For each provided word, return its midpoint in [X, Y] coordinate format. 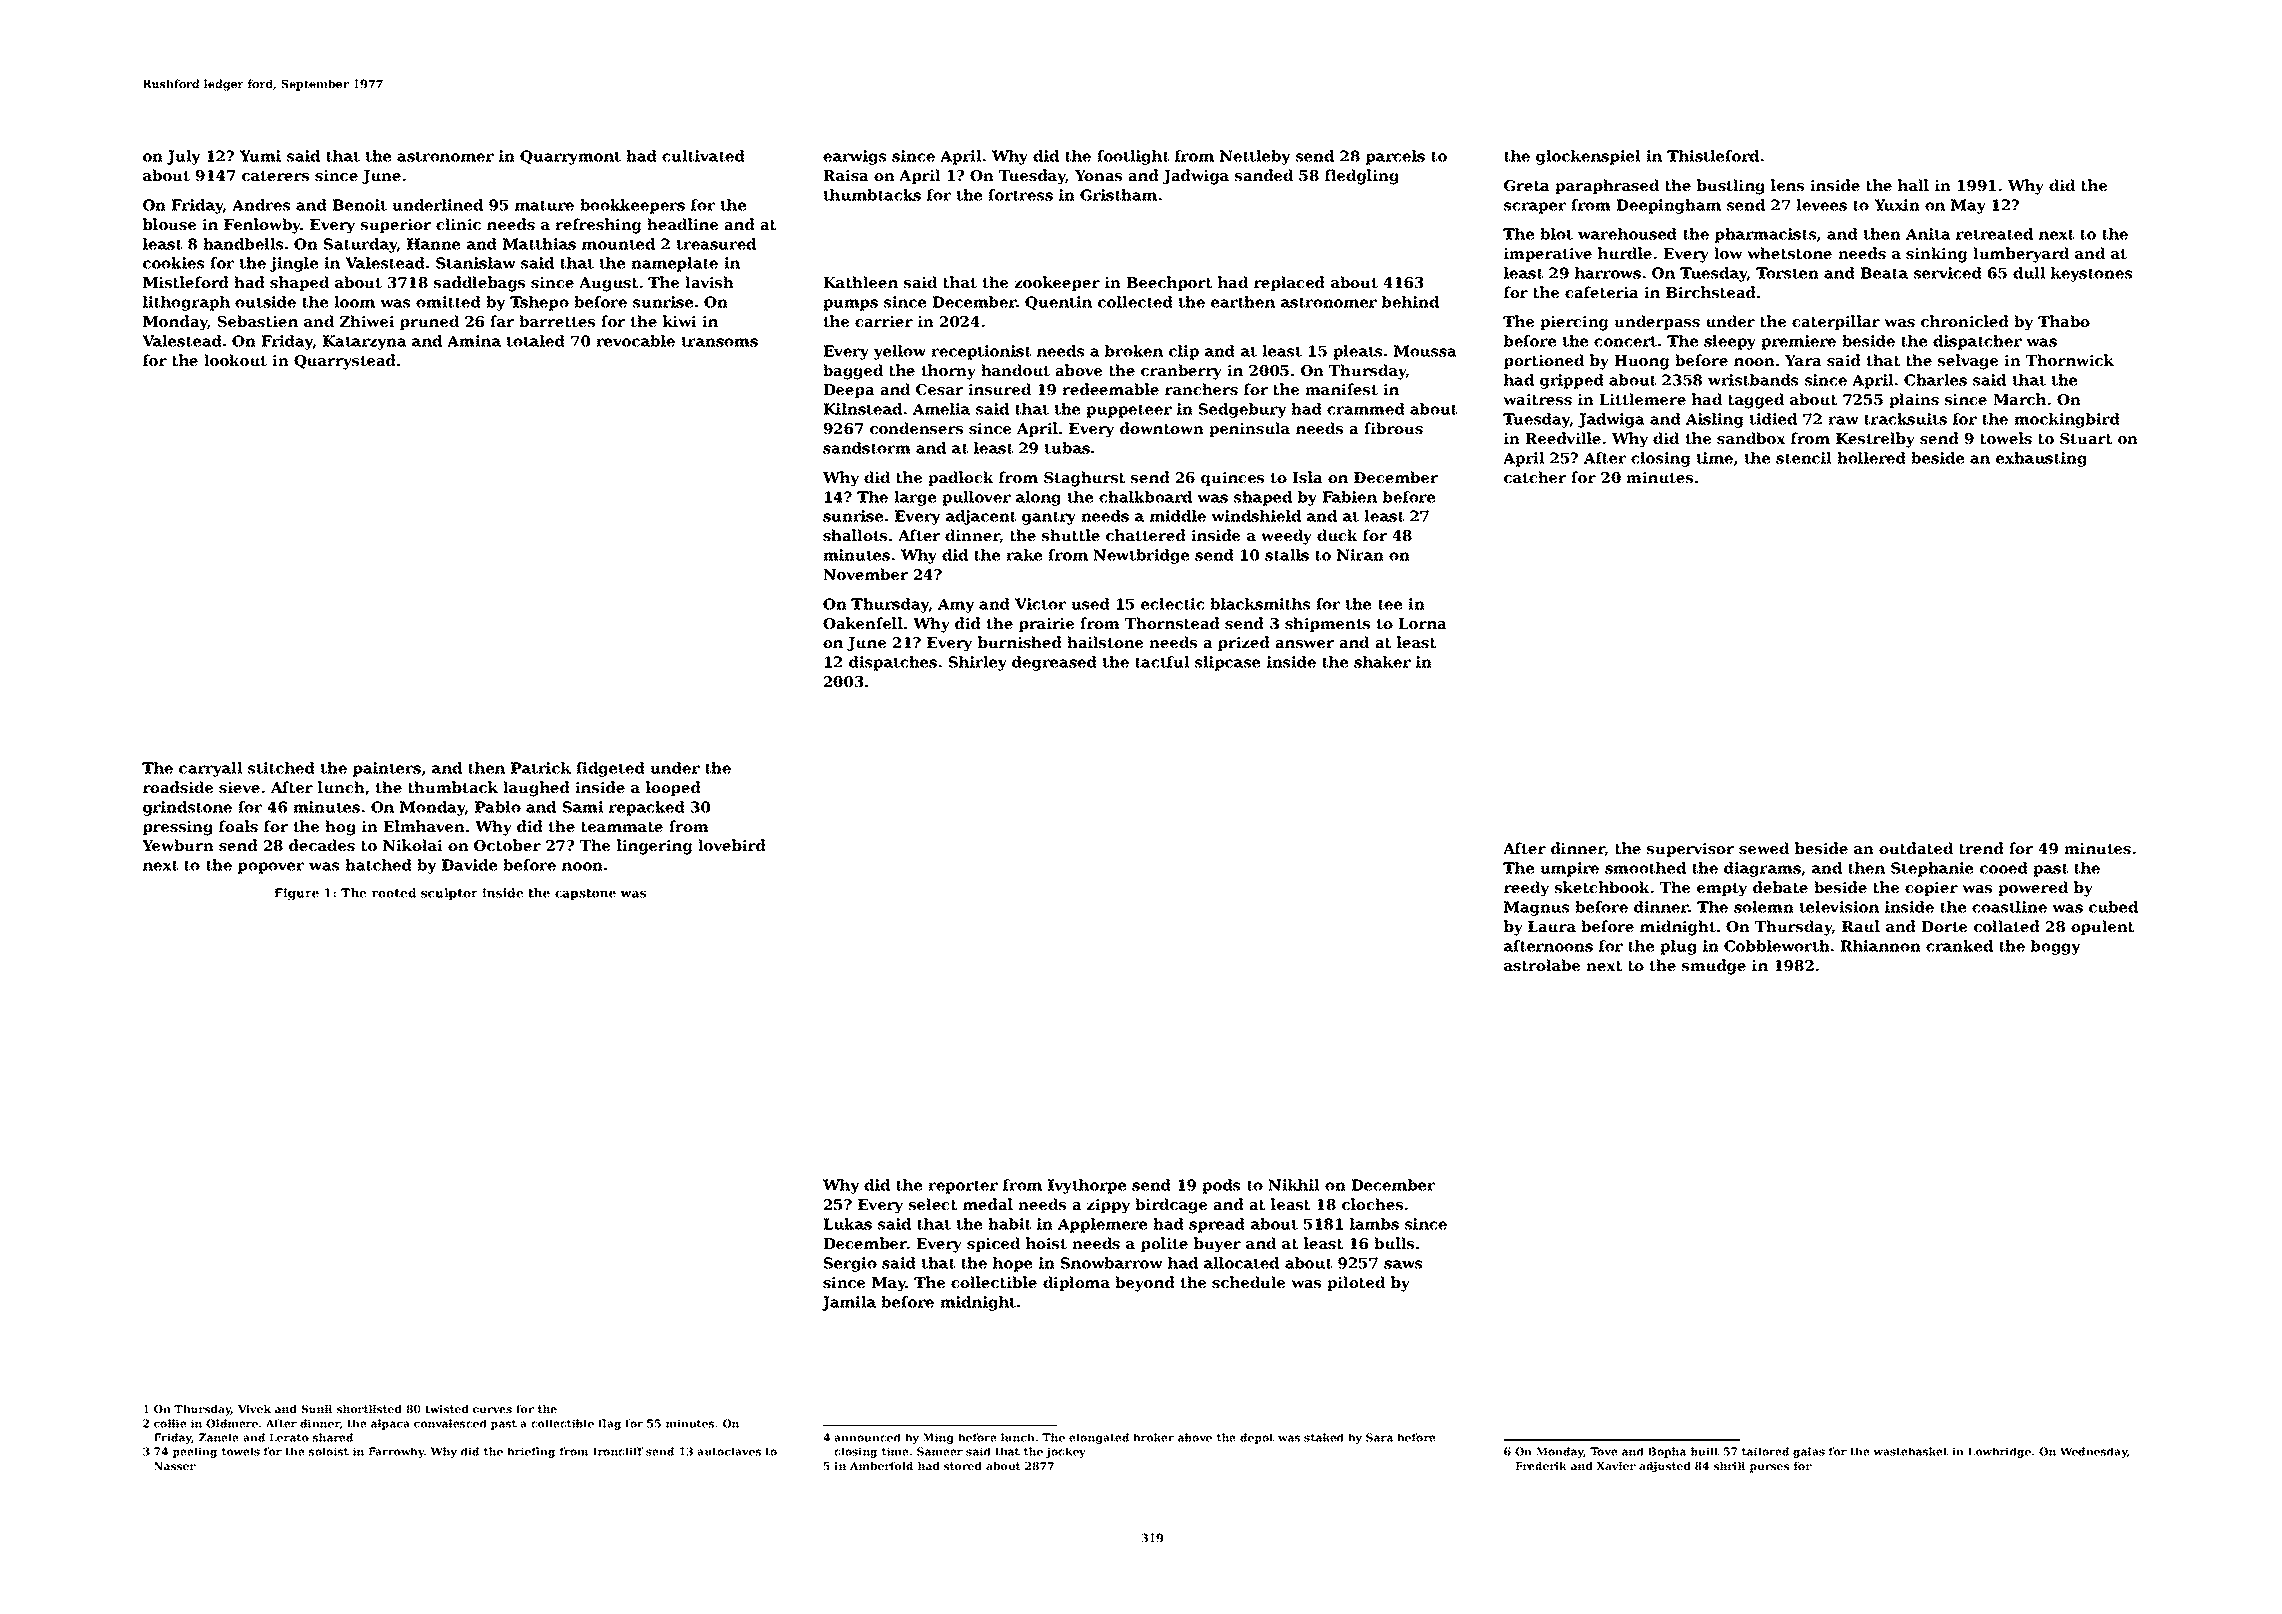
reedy [1526, 889]
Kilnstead [862, 409]
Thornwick [2070, 360]
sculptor [449, 894]
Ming [938, 1438]
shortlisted [369, 1409]
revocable [635, 341]
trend [1981, 848]
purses [1769, 1468]
